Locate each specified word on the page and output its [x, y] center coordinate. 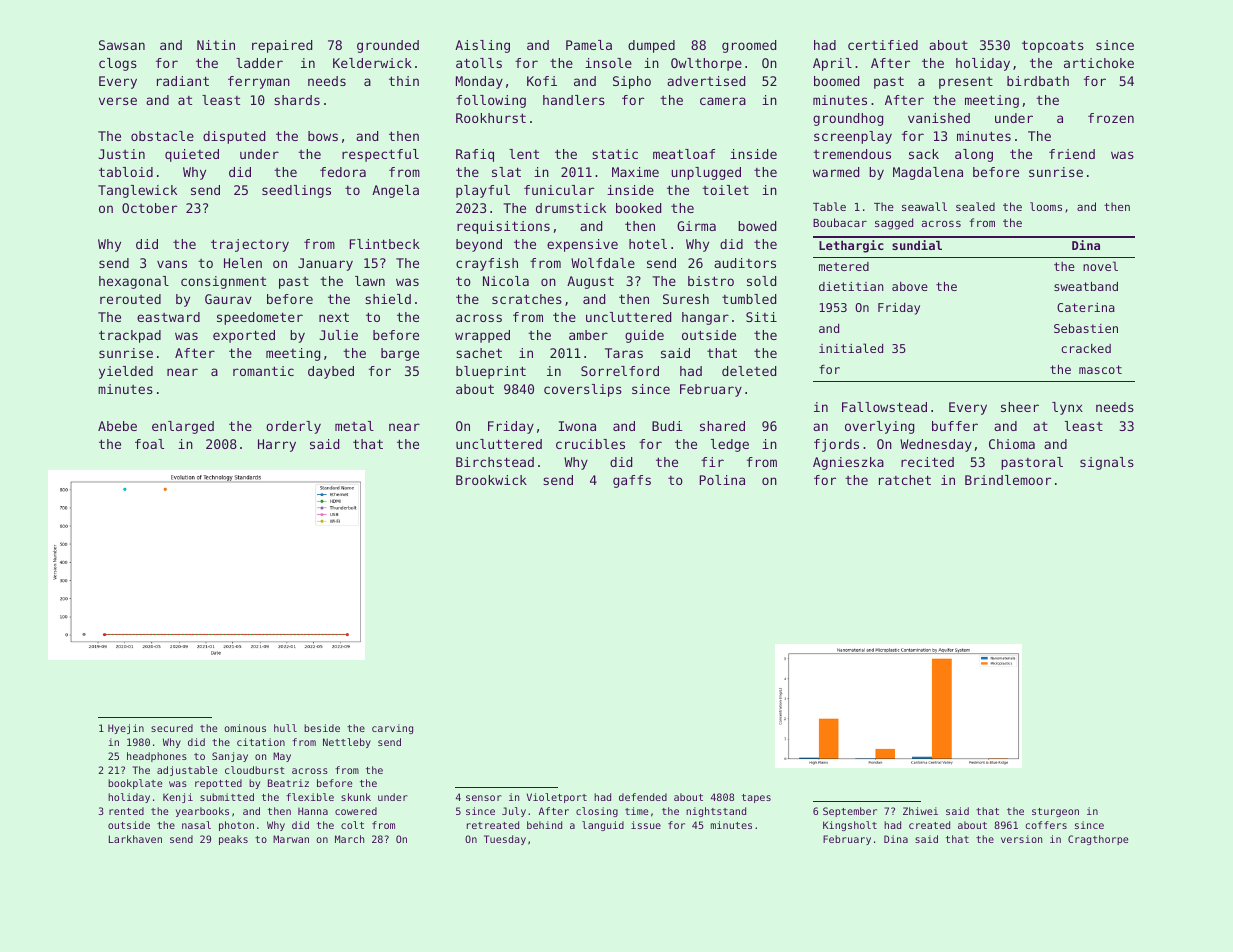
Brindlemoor [1008, 480]
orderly [293, 427]
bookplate [135, 784]
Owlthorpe [706, 64]
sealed [975, 206]
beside [322, 728]
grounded [388, 46]
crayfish [487, 264]
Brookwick [491, 480]
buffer [955, 426]
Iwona [577, 426]
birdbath [1038, 81]
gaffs [632, 481]
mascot [1100, 369]
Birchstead [495, 462]
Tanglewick [137, 191]
